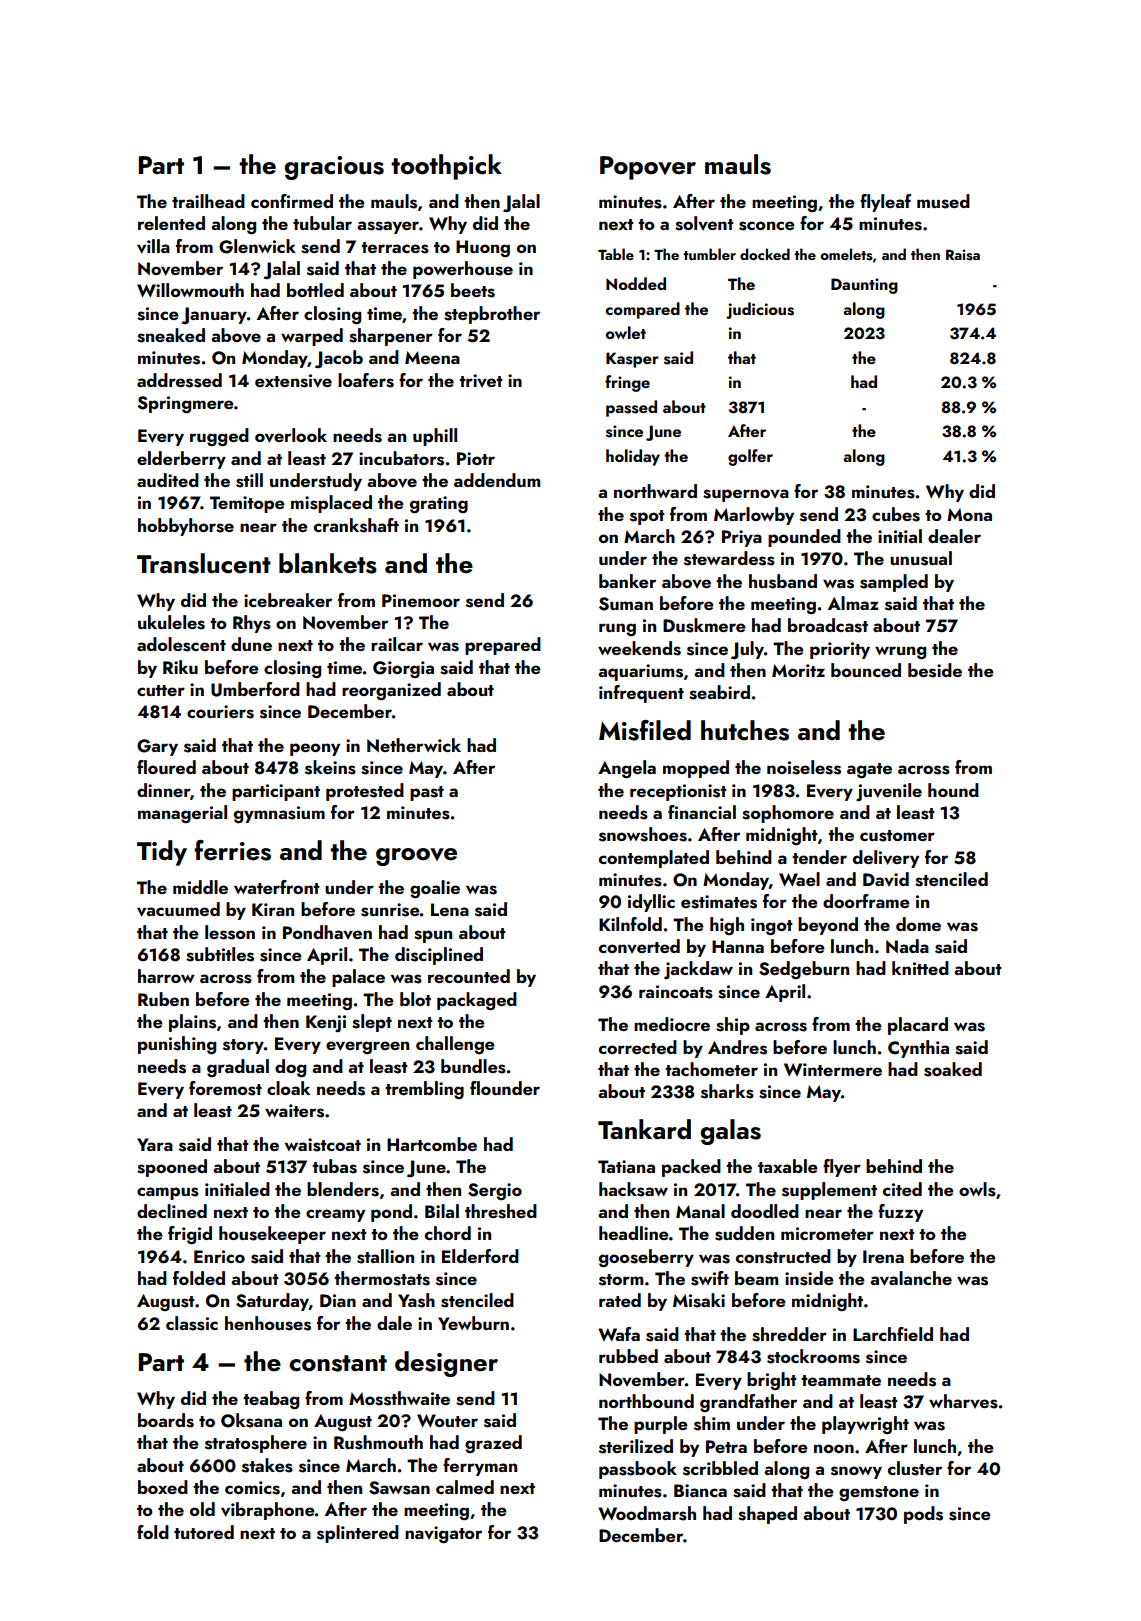 The height and width of the screenshot is (1621, 1141). I want to click on mused, so click(943, 201).
